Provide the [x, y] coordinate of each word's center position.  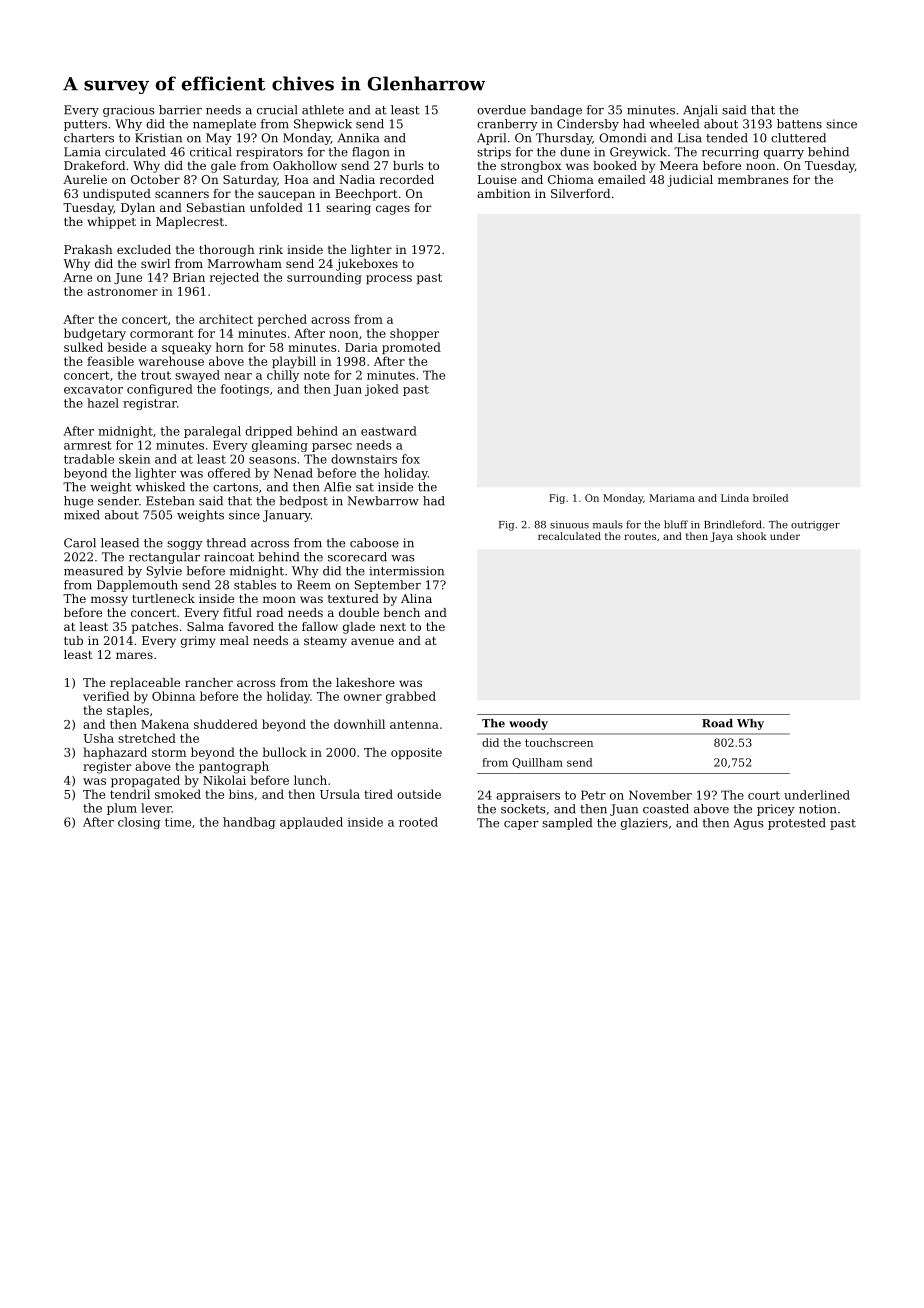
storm [169, 752]
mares [134, 655]
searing [348, 209]
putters [85, 125]
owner [363, 697]
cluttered [798, 138]
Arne [77, 277]
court [764, 795]
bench [401, 612]
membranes [753, 179]
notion [817, 809]
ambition [504, 193]
